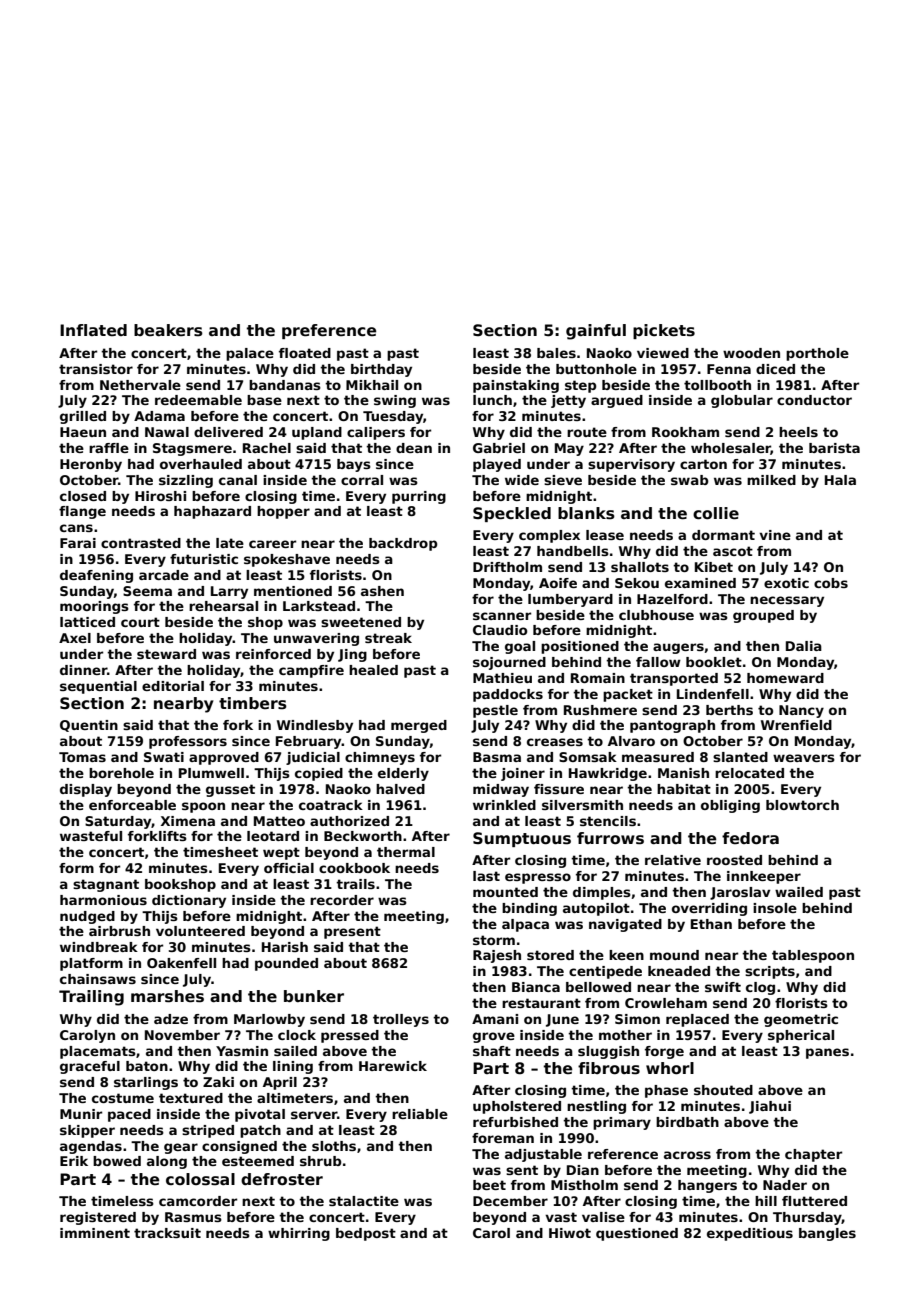 This screenshot has height=1308, width=924. What do you see at coordinates (299, 1234) in the screenshot?
I see `whirring` at bounding box center [299, 1234].
